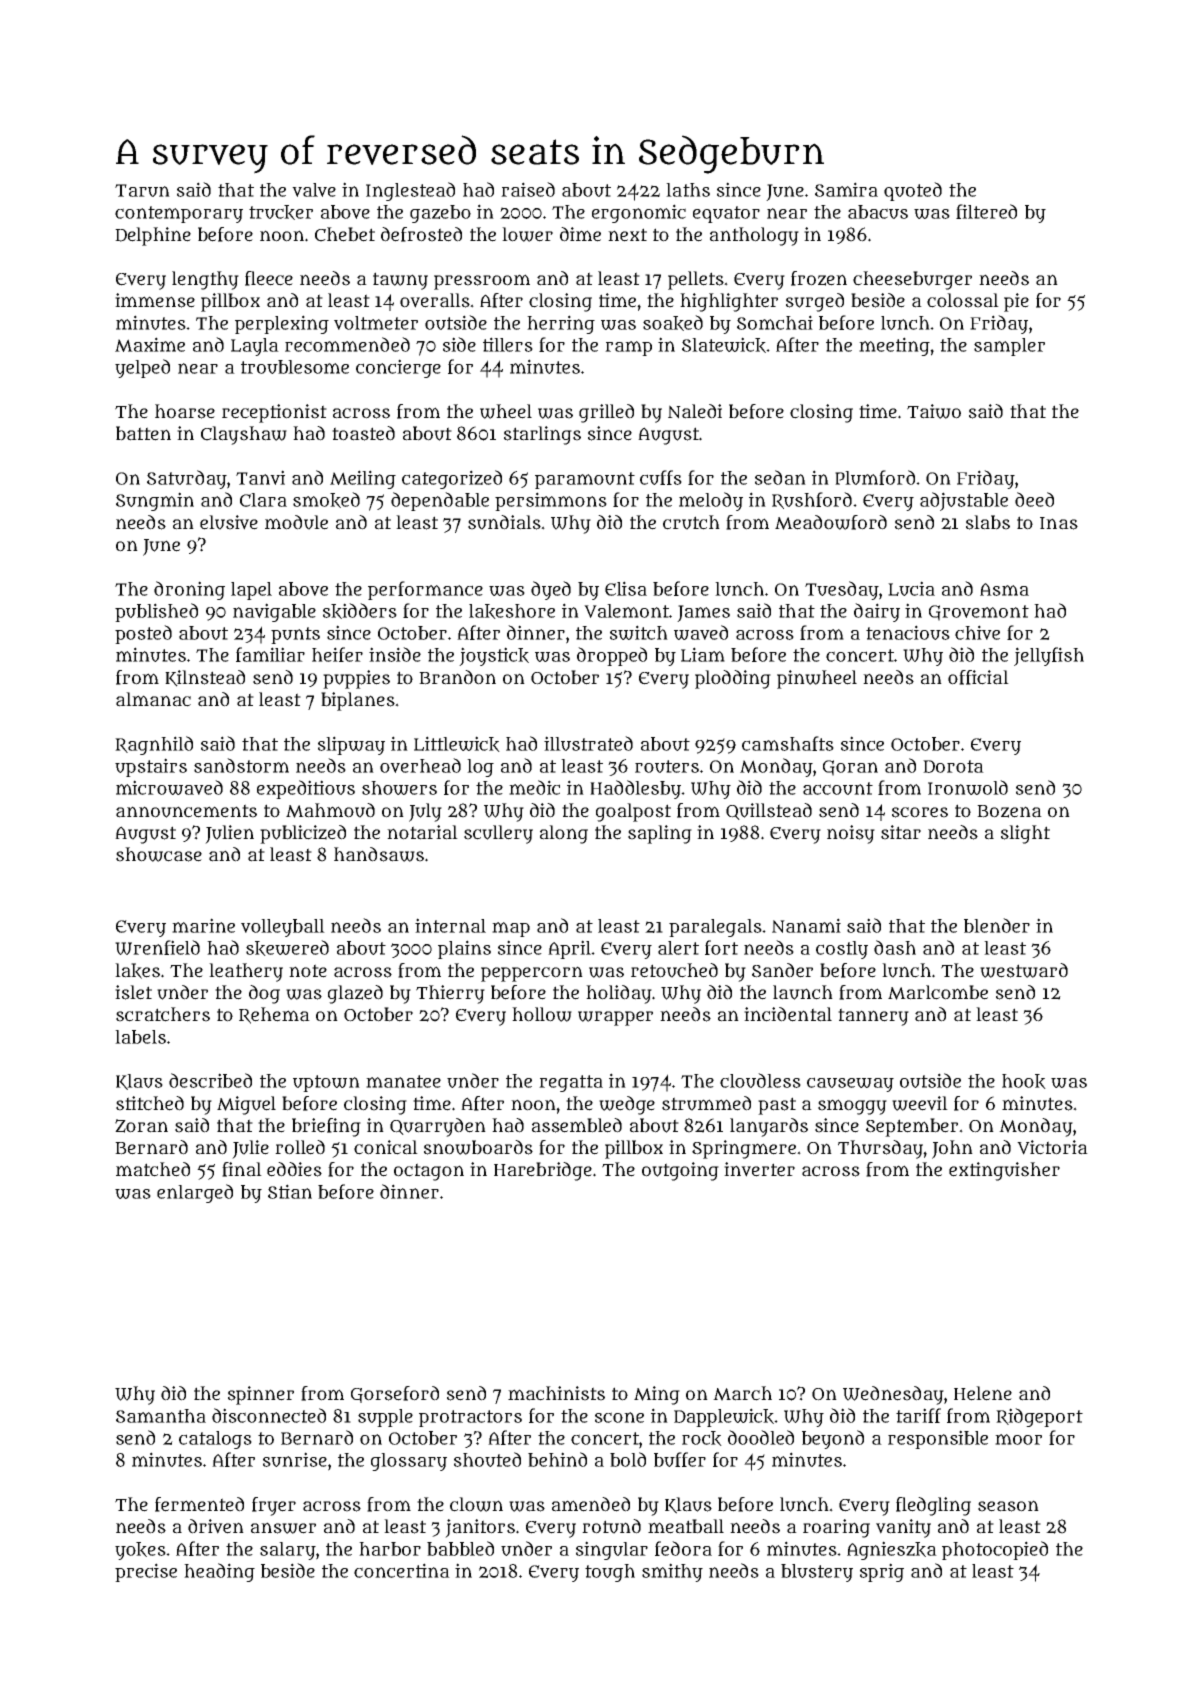 Image resolution: width=1203 pixels, height=1702 pixels. Describe the element at coordinates (913, 191) in the image. I see `quoted` at that location.
